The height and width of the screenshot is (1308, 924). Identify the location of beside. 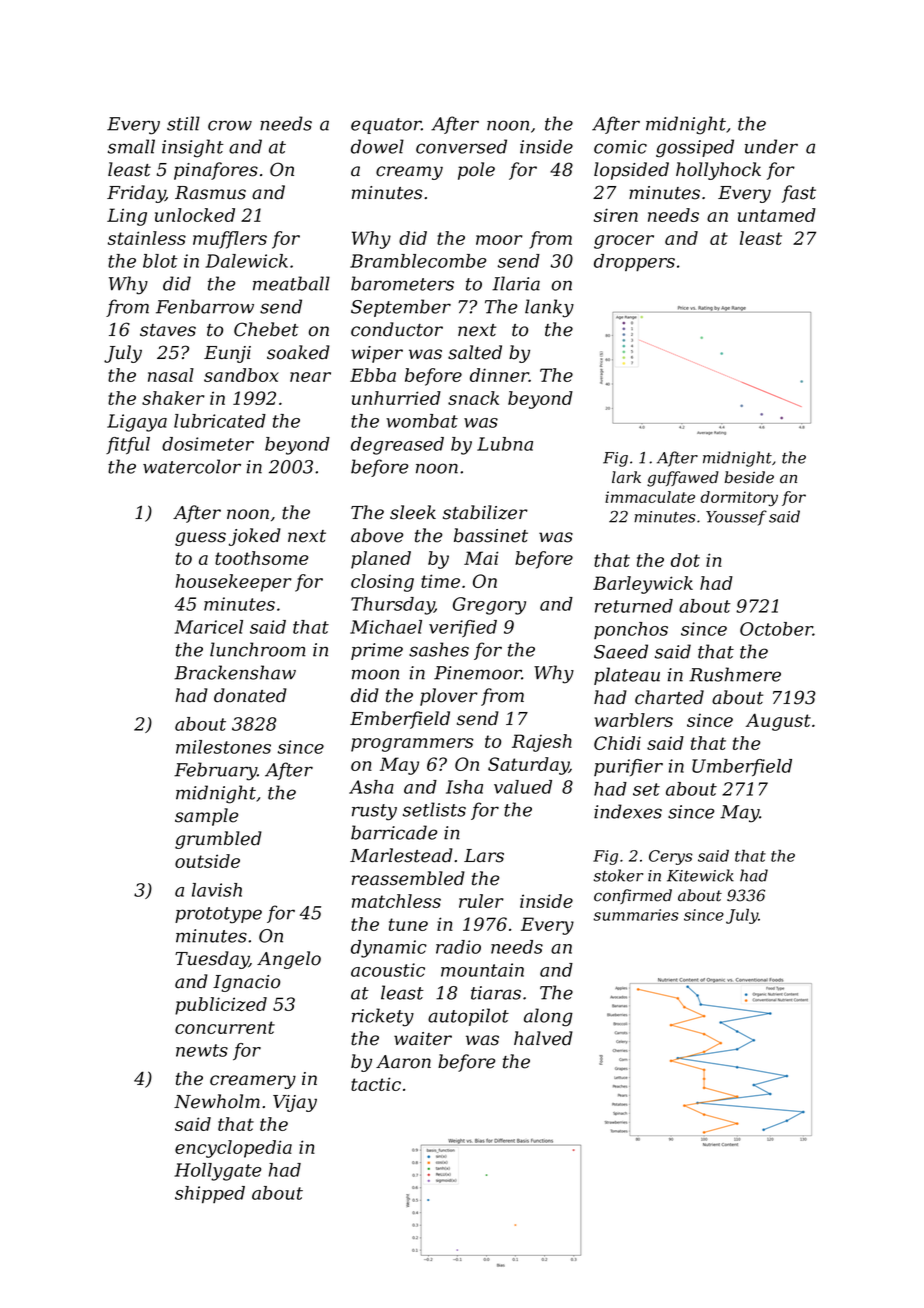
(749, 477).
